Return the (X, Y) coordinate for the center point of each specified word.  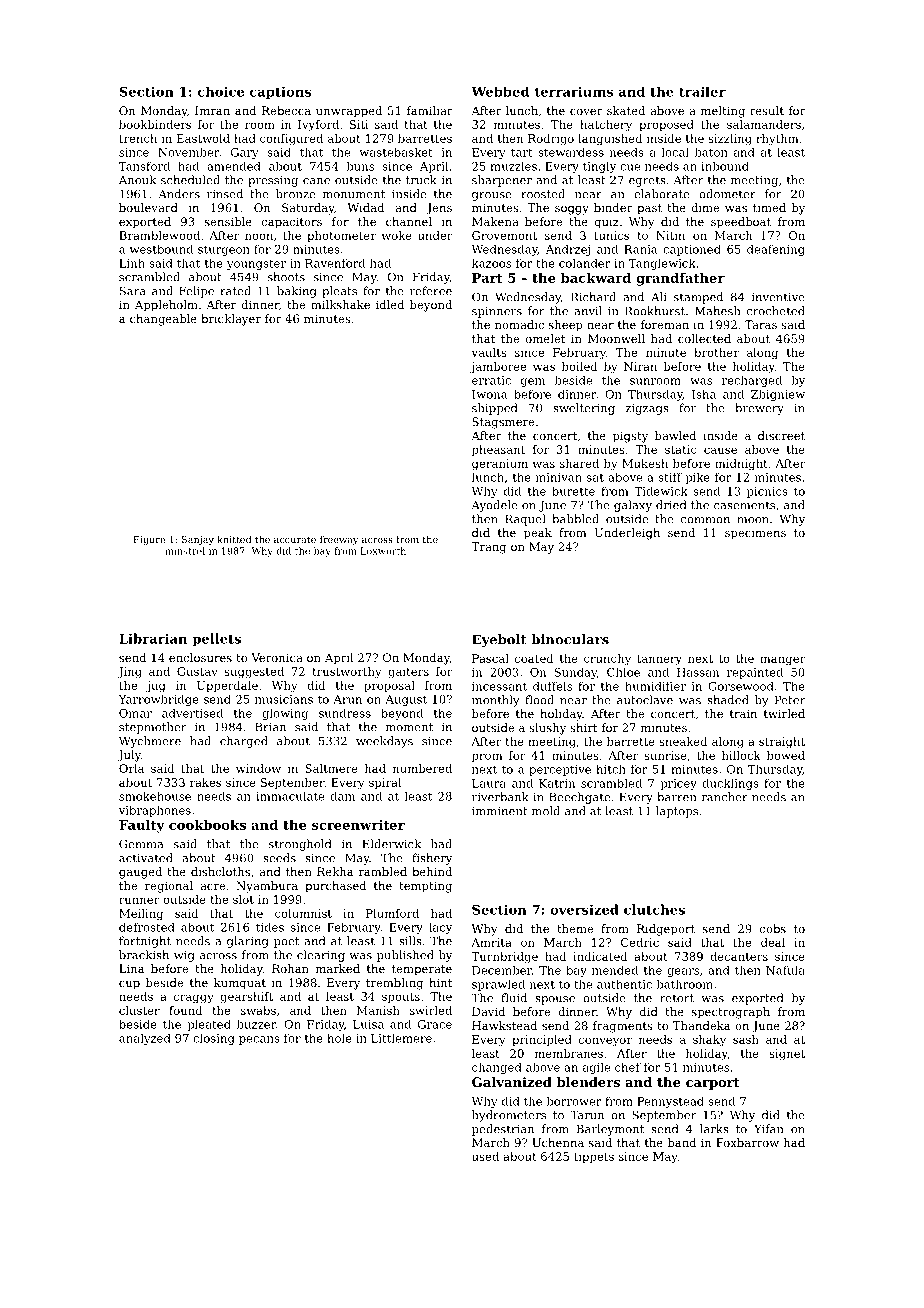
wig (184, 956)
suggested (254, 673)
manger (783, 661)
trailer (702, 92)
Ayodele (495, 506)
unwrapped (349, 112)
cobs (773, 928)
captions (280, 93)
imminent (500, 811)
